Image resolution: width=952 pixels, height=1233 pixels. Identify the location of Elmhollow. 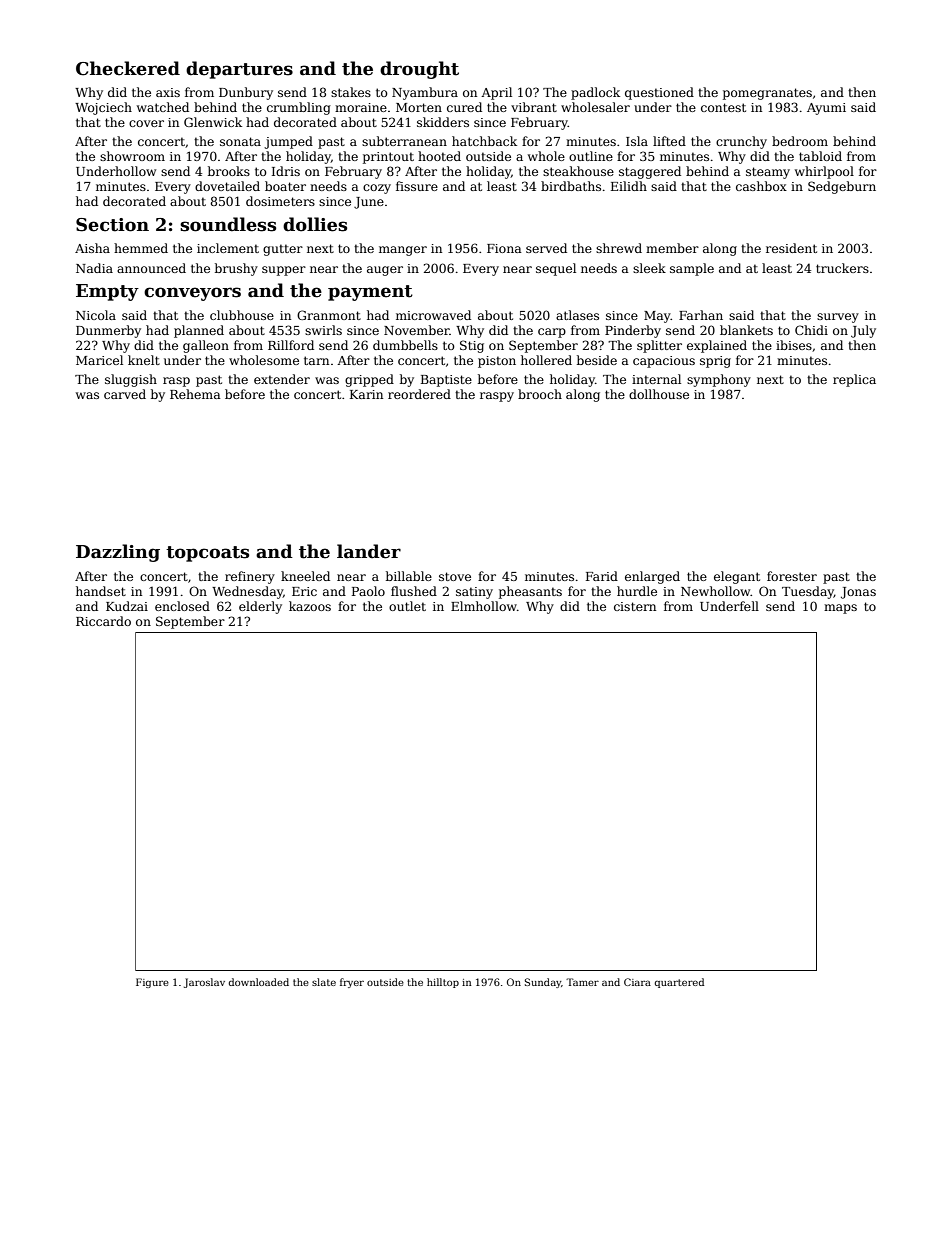
(484, 606).
